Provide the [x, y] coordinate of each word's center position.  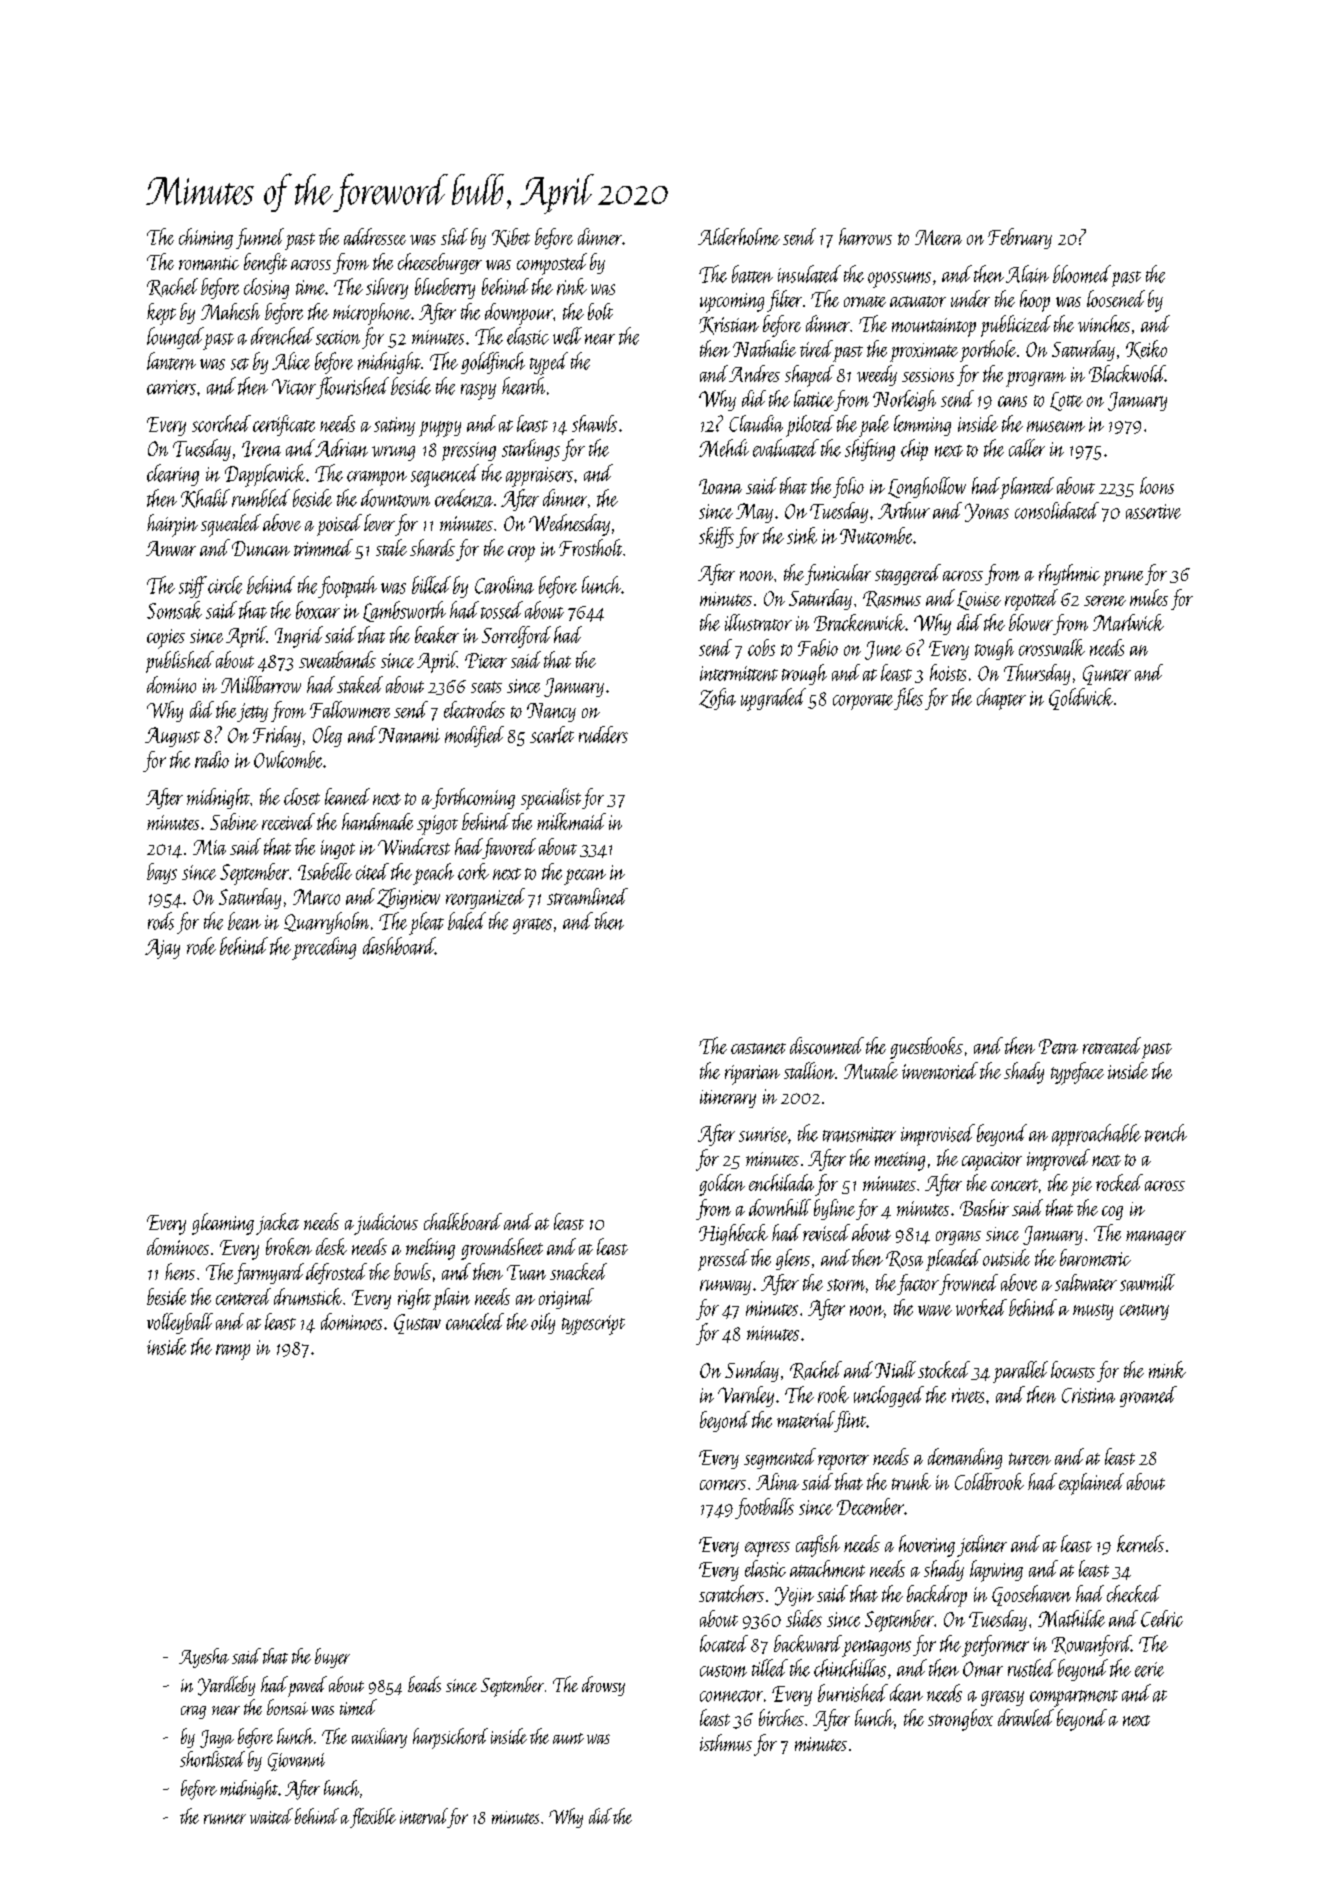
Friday [277, 736]
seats [486, 687]
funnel [260, 238]
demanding [965, 1458]
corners [723, 1485]
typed [549, 363]
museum [1056, 426]
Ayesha [204, 1658]
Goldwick [1081, 699]
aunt [568, 1738]
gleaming [223, 1224]
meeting [900, 1161]
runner [225, 1819]
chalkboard [463, 1221]
